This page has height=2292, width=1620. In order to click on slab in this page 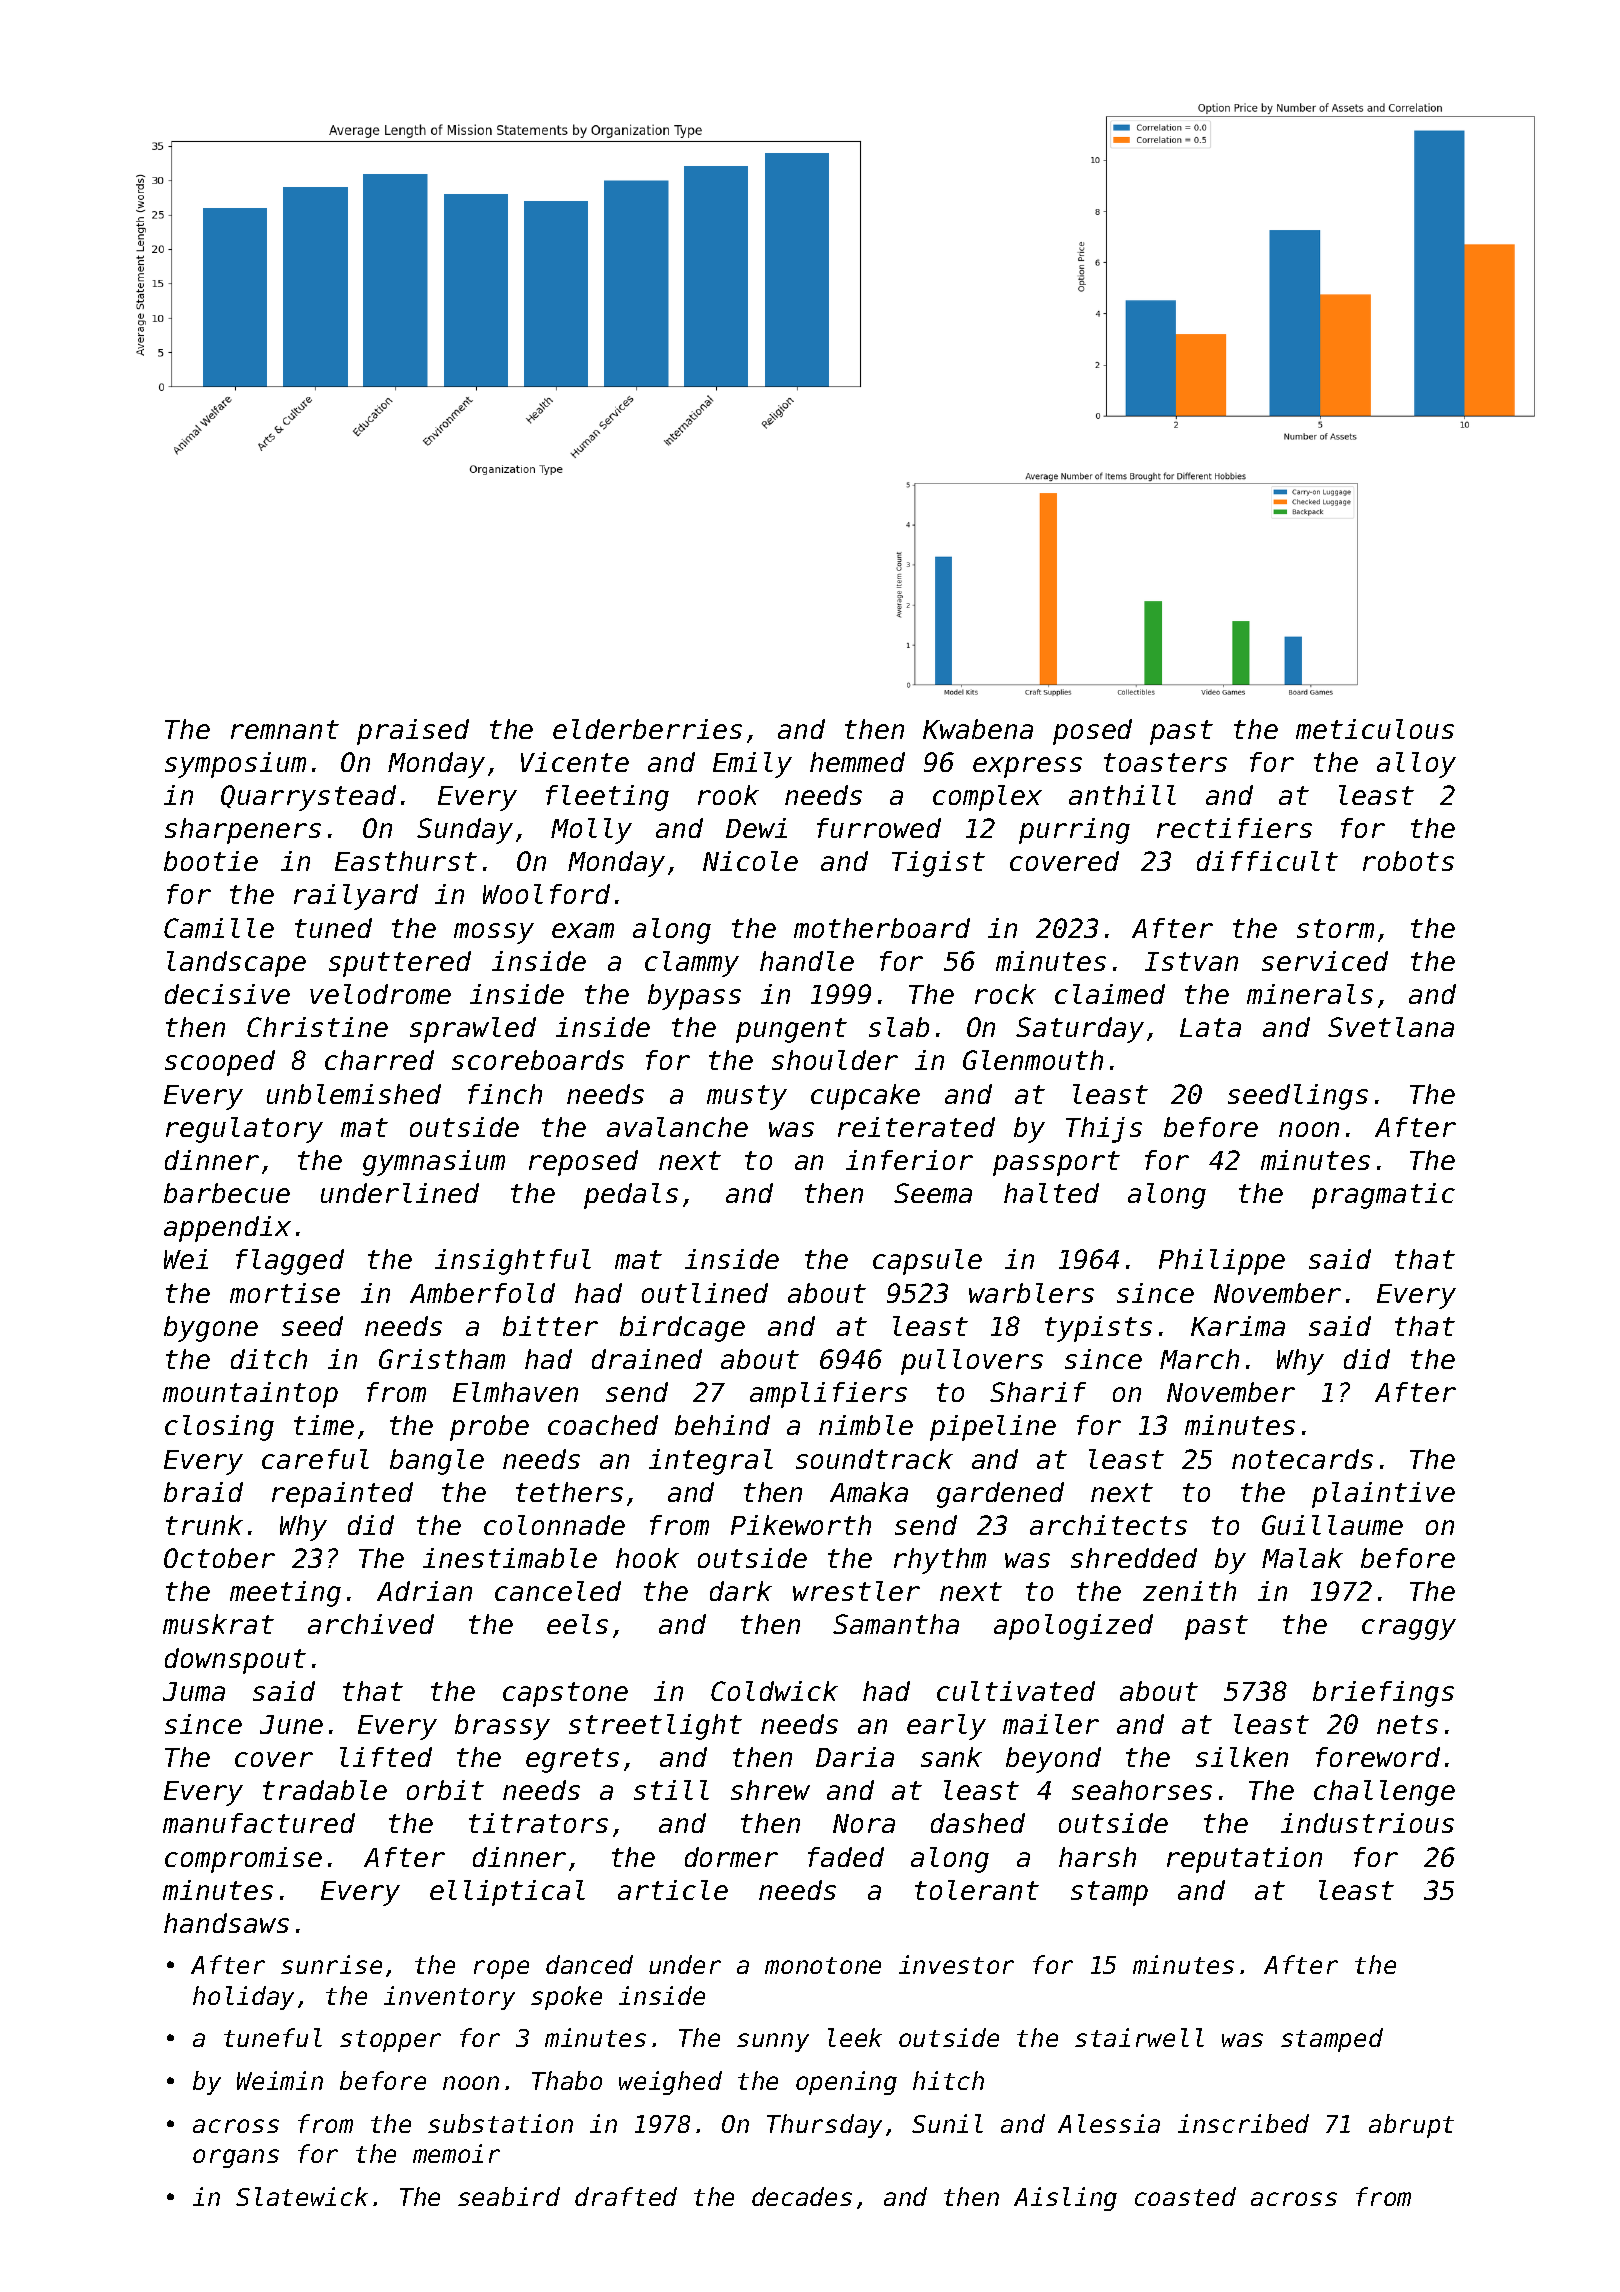, I will do `click(899, 1027)`.
